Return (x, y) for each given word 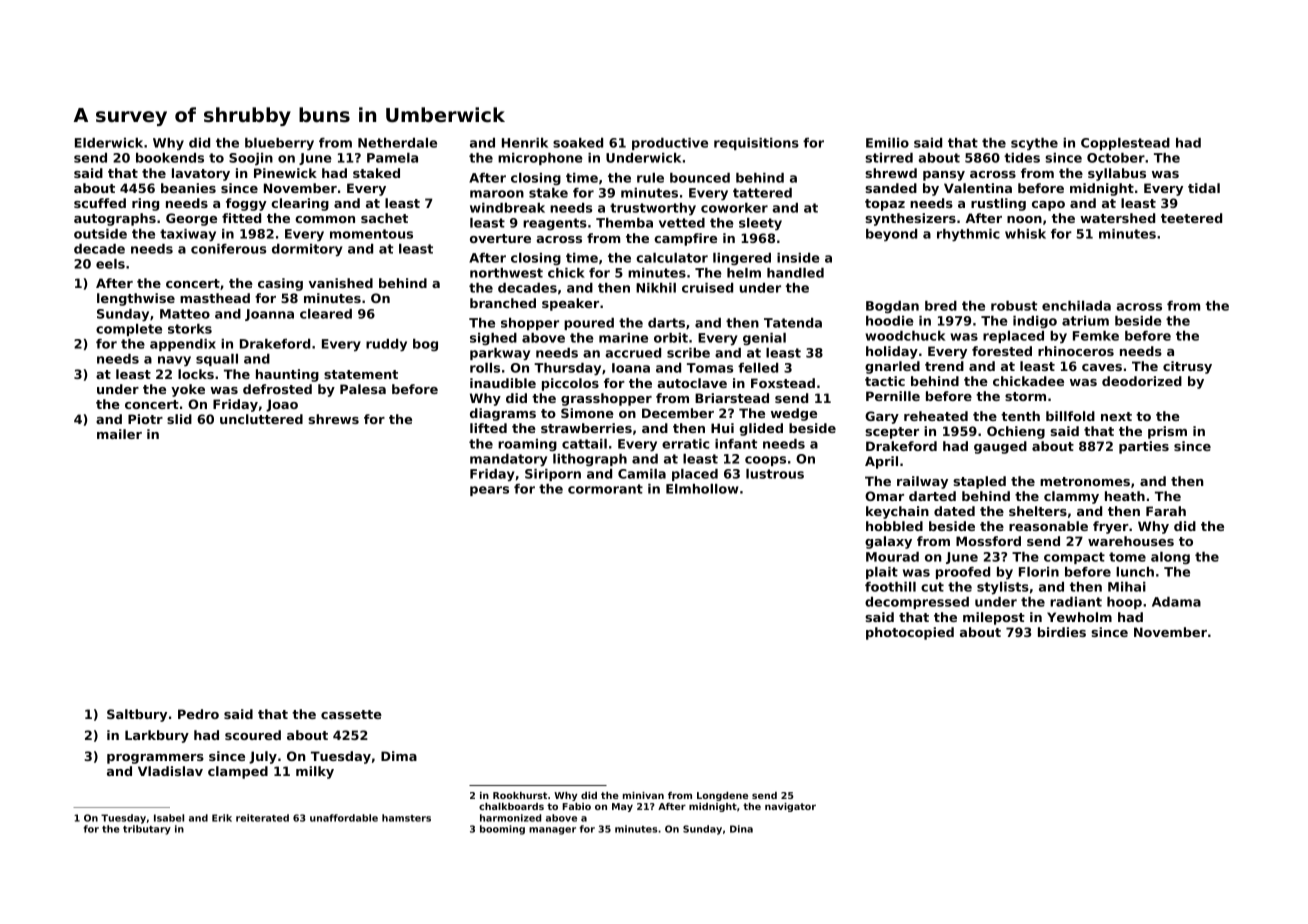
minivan (643, 795)
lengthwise (136, 299)
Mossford (988, 541)
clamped (238, 772)
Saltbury (137, 715)
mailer (119, 434)
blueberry (279, 144)
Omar (884, 496)
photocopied (910, 633)
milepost (994, 618)
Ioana (631, 368)
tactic (885, 381)
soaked (578, 143)
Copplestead (1125, 144)
